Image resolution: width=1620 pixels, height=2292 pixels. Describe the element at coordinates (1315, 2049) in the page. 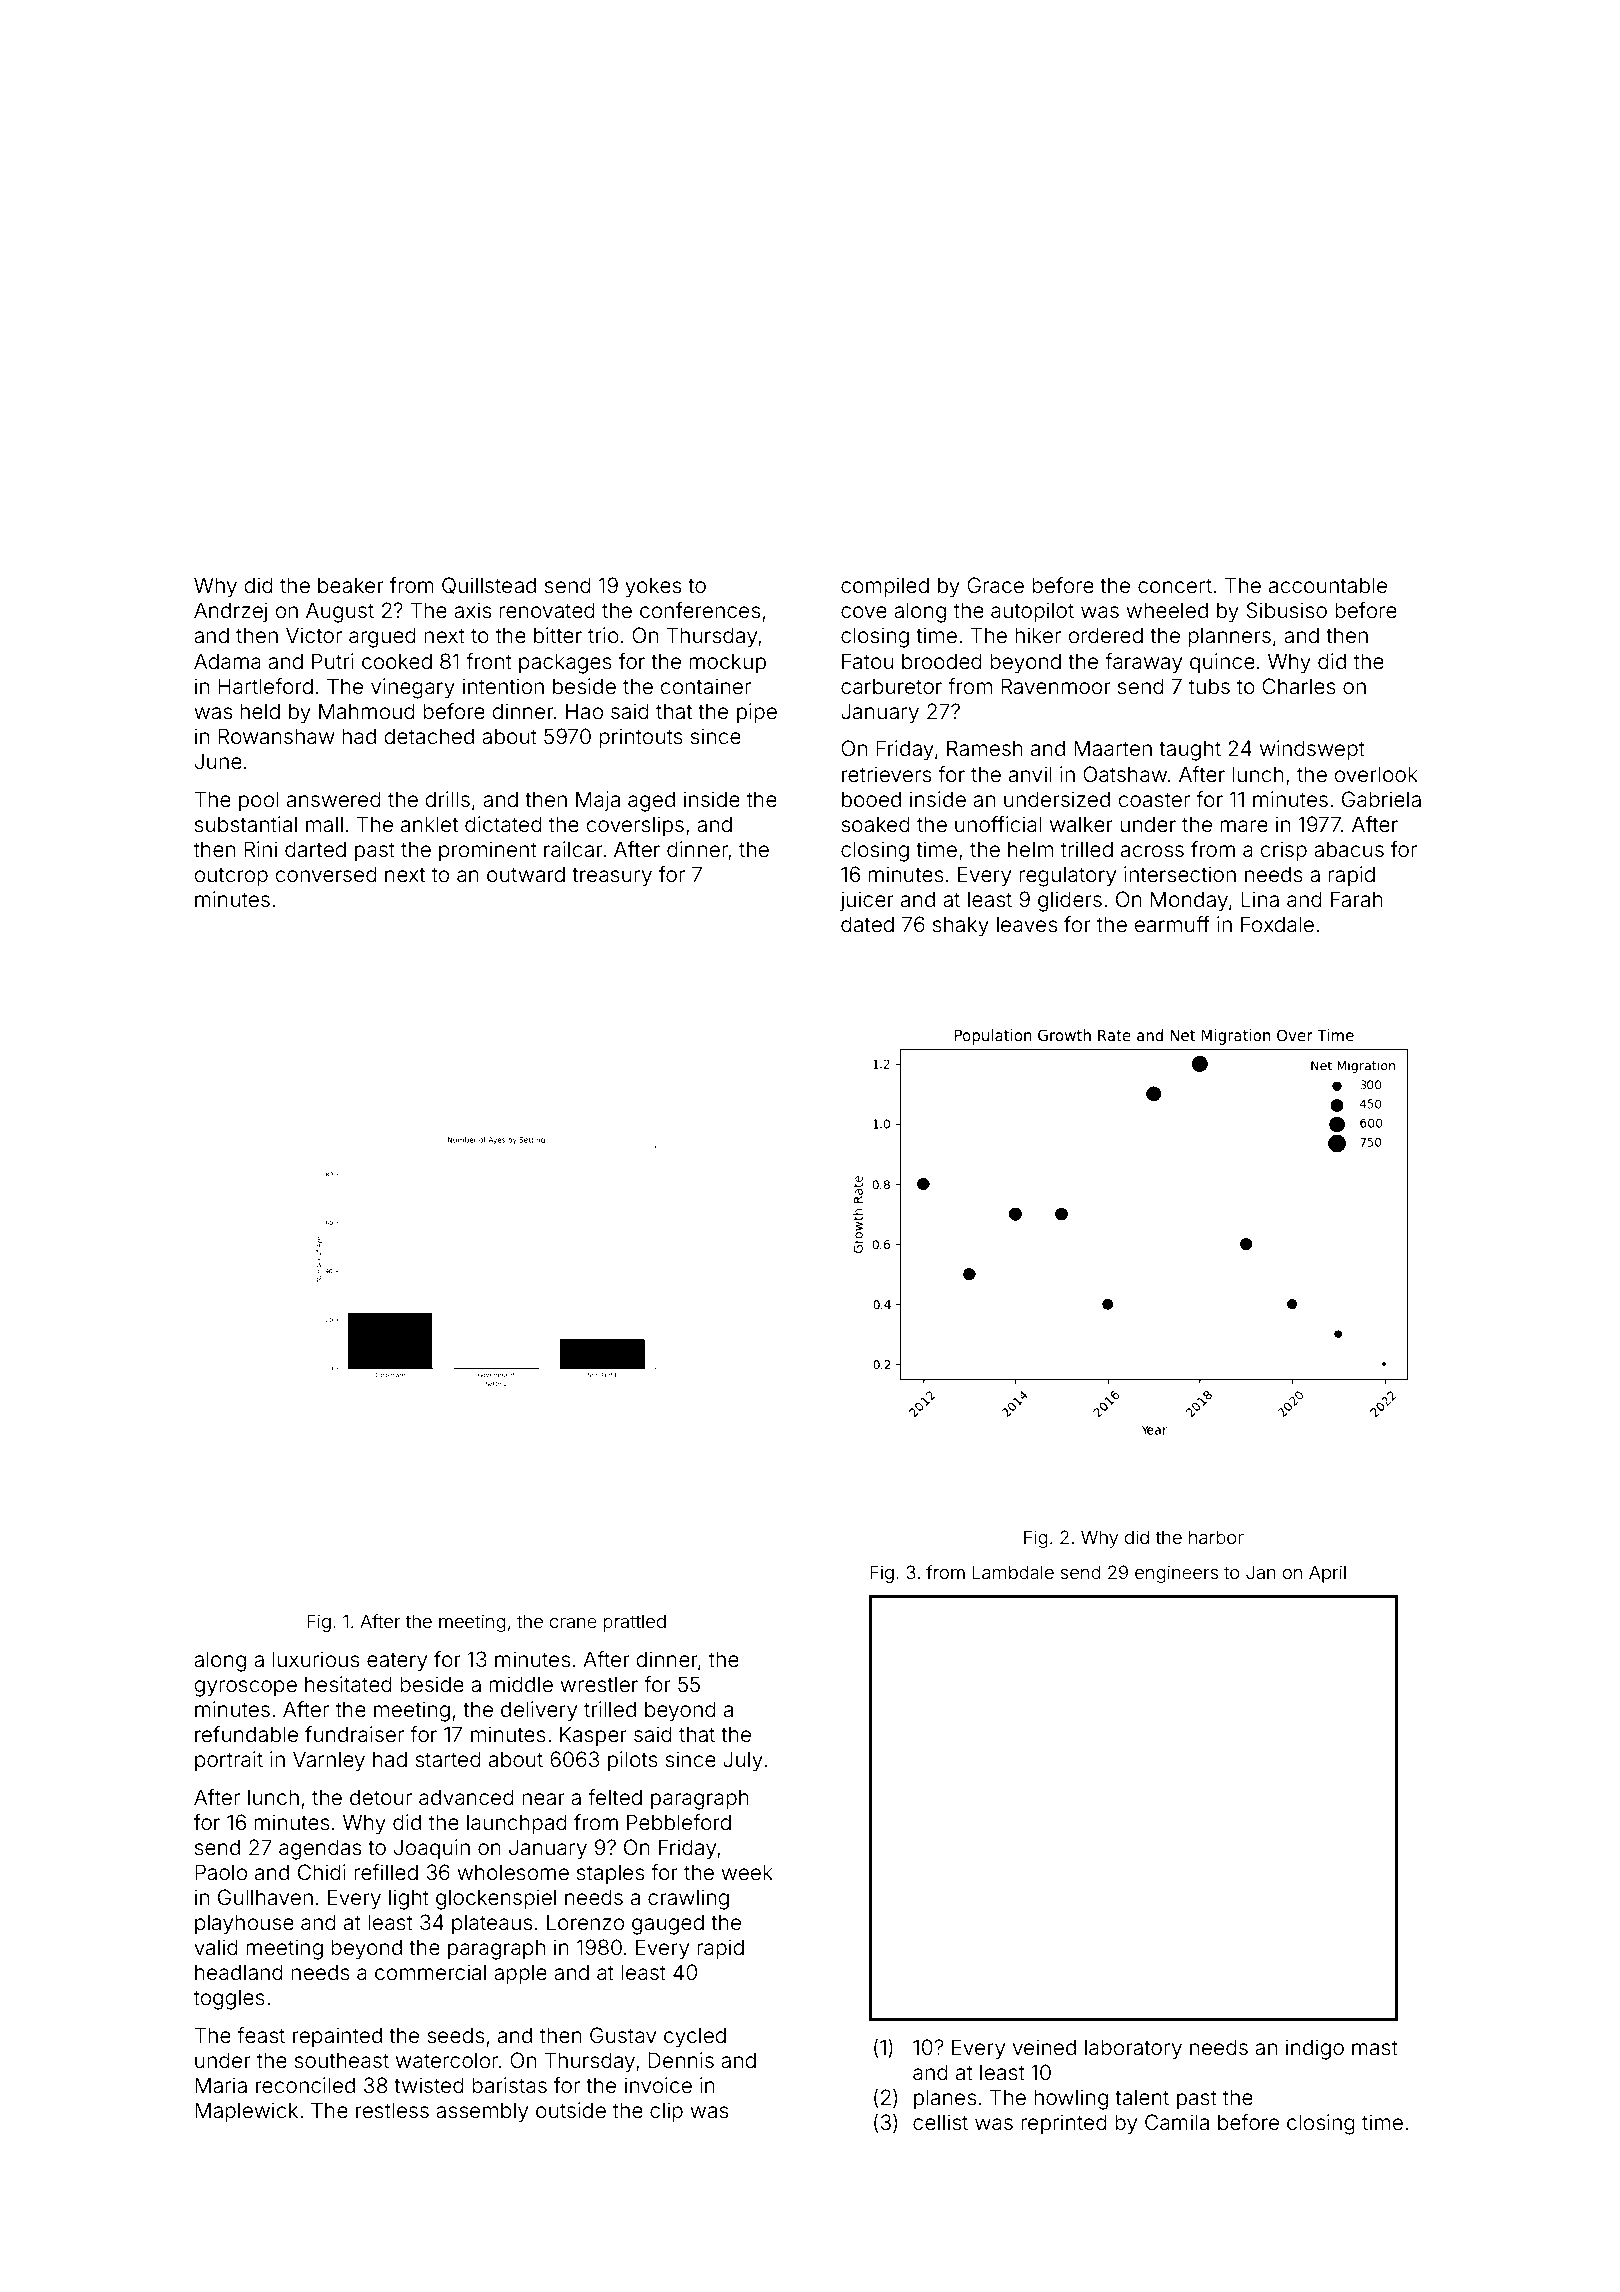

I see `indigo` at that location.
